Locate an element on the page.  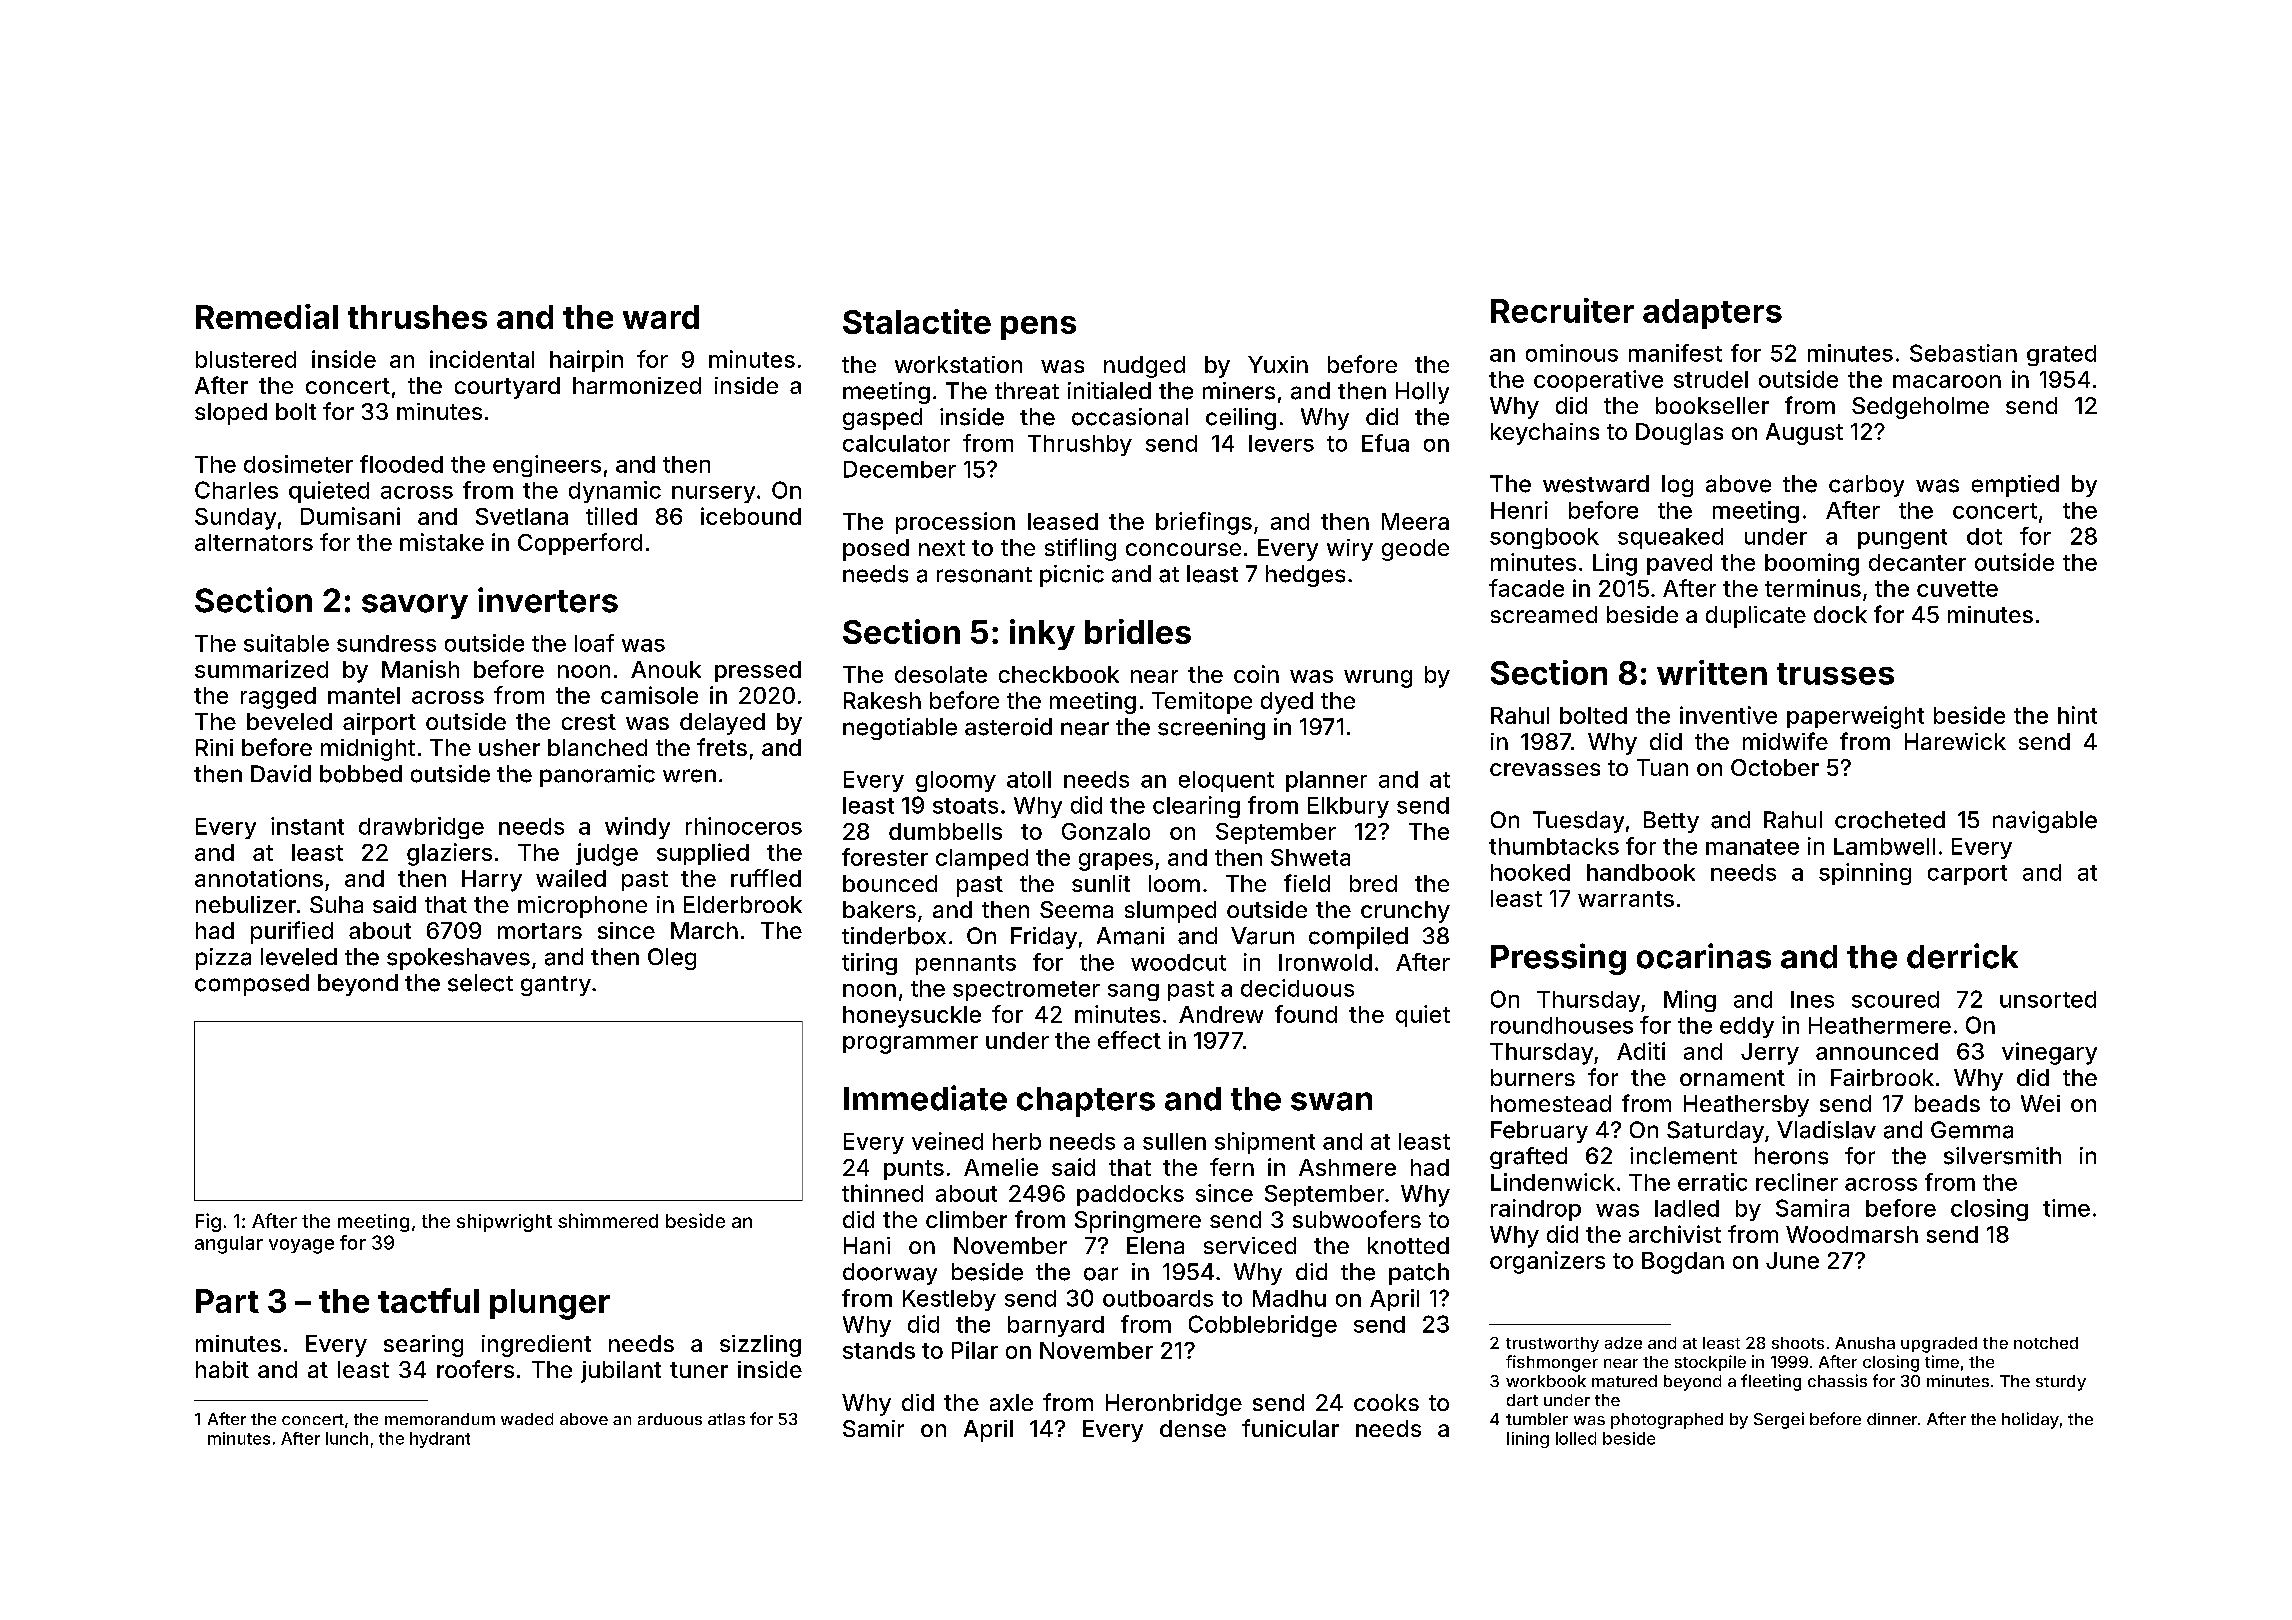
dynamic is located at coordinates (615, 492).
